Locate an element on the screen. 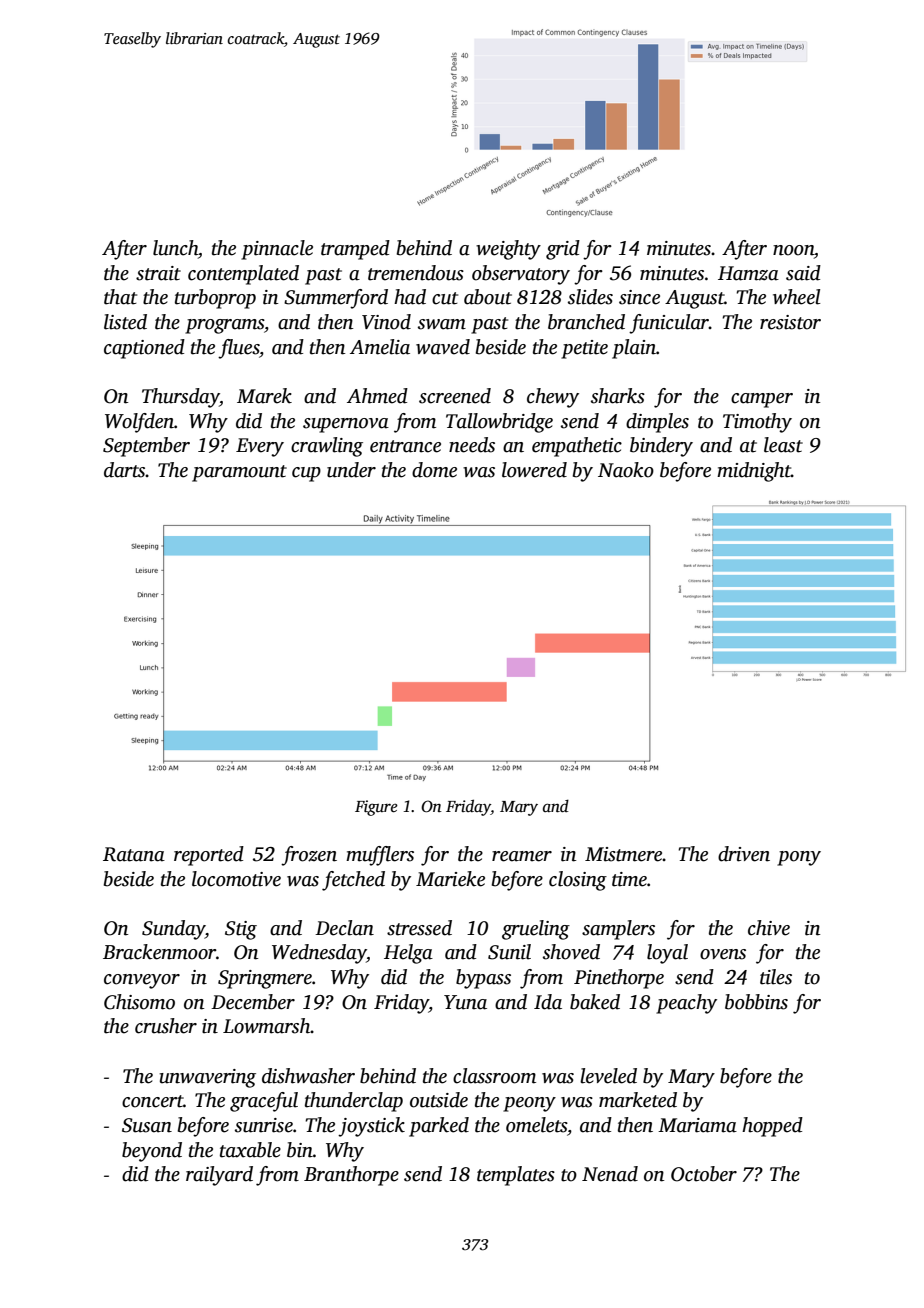 The width and height of the screenshot is (924, 1308). lowered is located at coordinates (534, 470).
